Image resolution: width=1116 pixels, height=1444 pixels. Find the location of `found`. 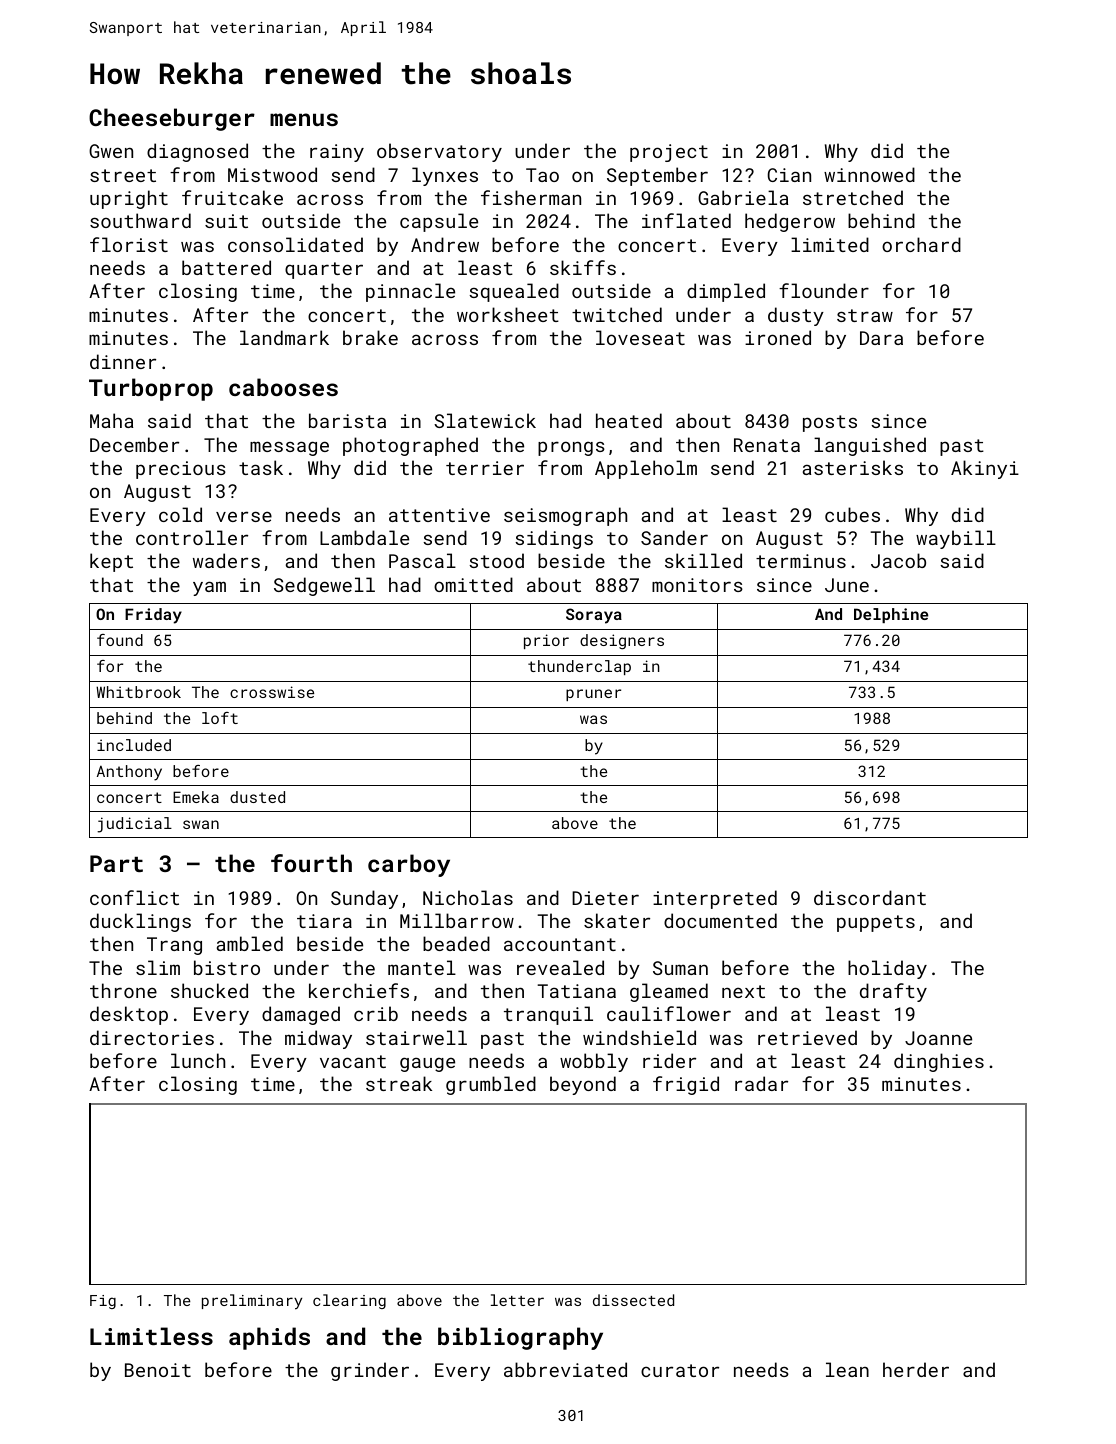

found is located at coordinates (120, 640).
